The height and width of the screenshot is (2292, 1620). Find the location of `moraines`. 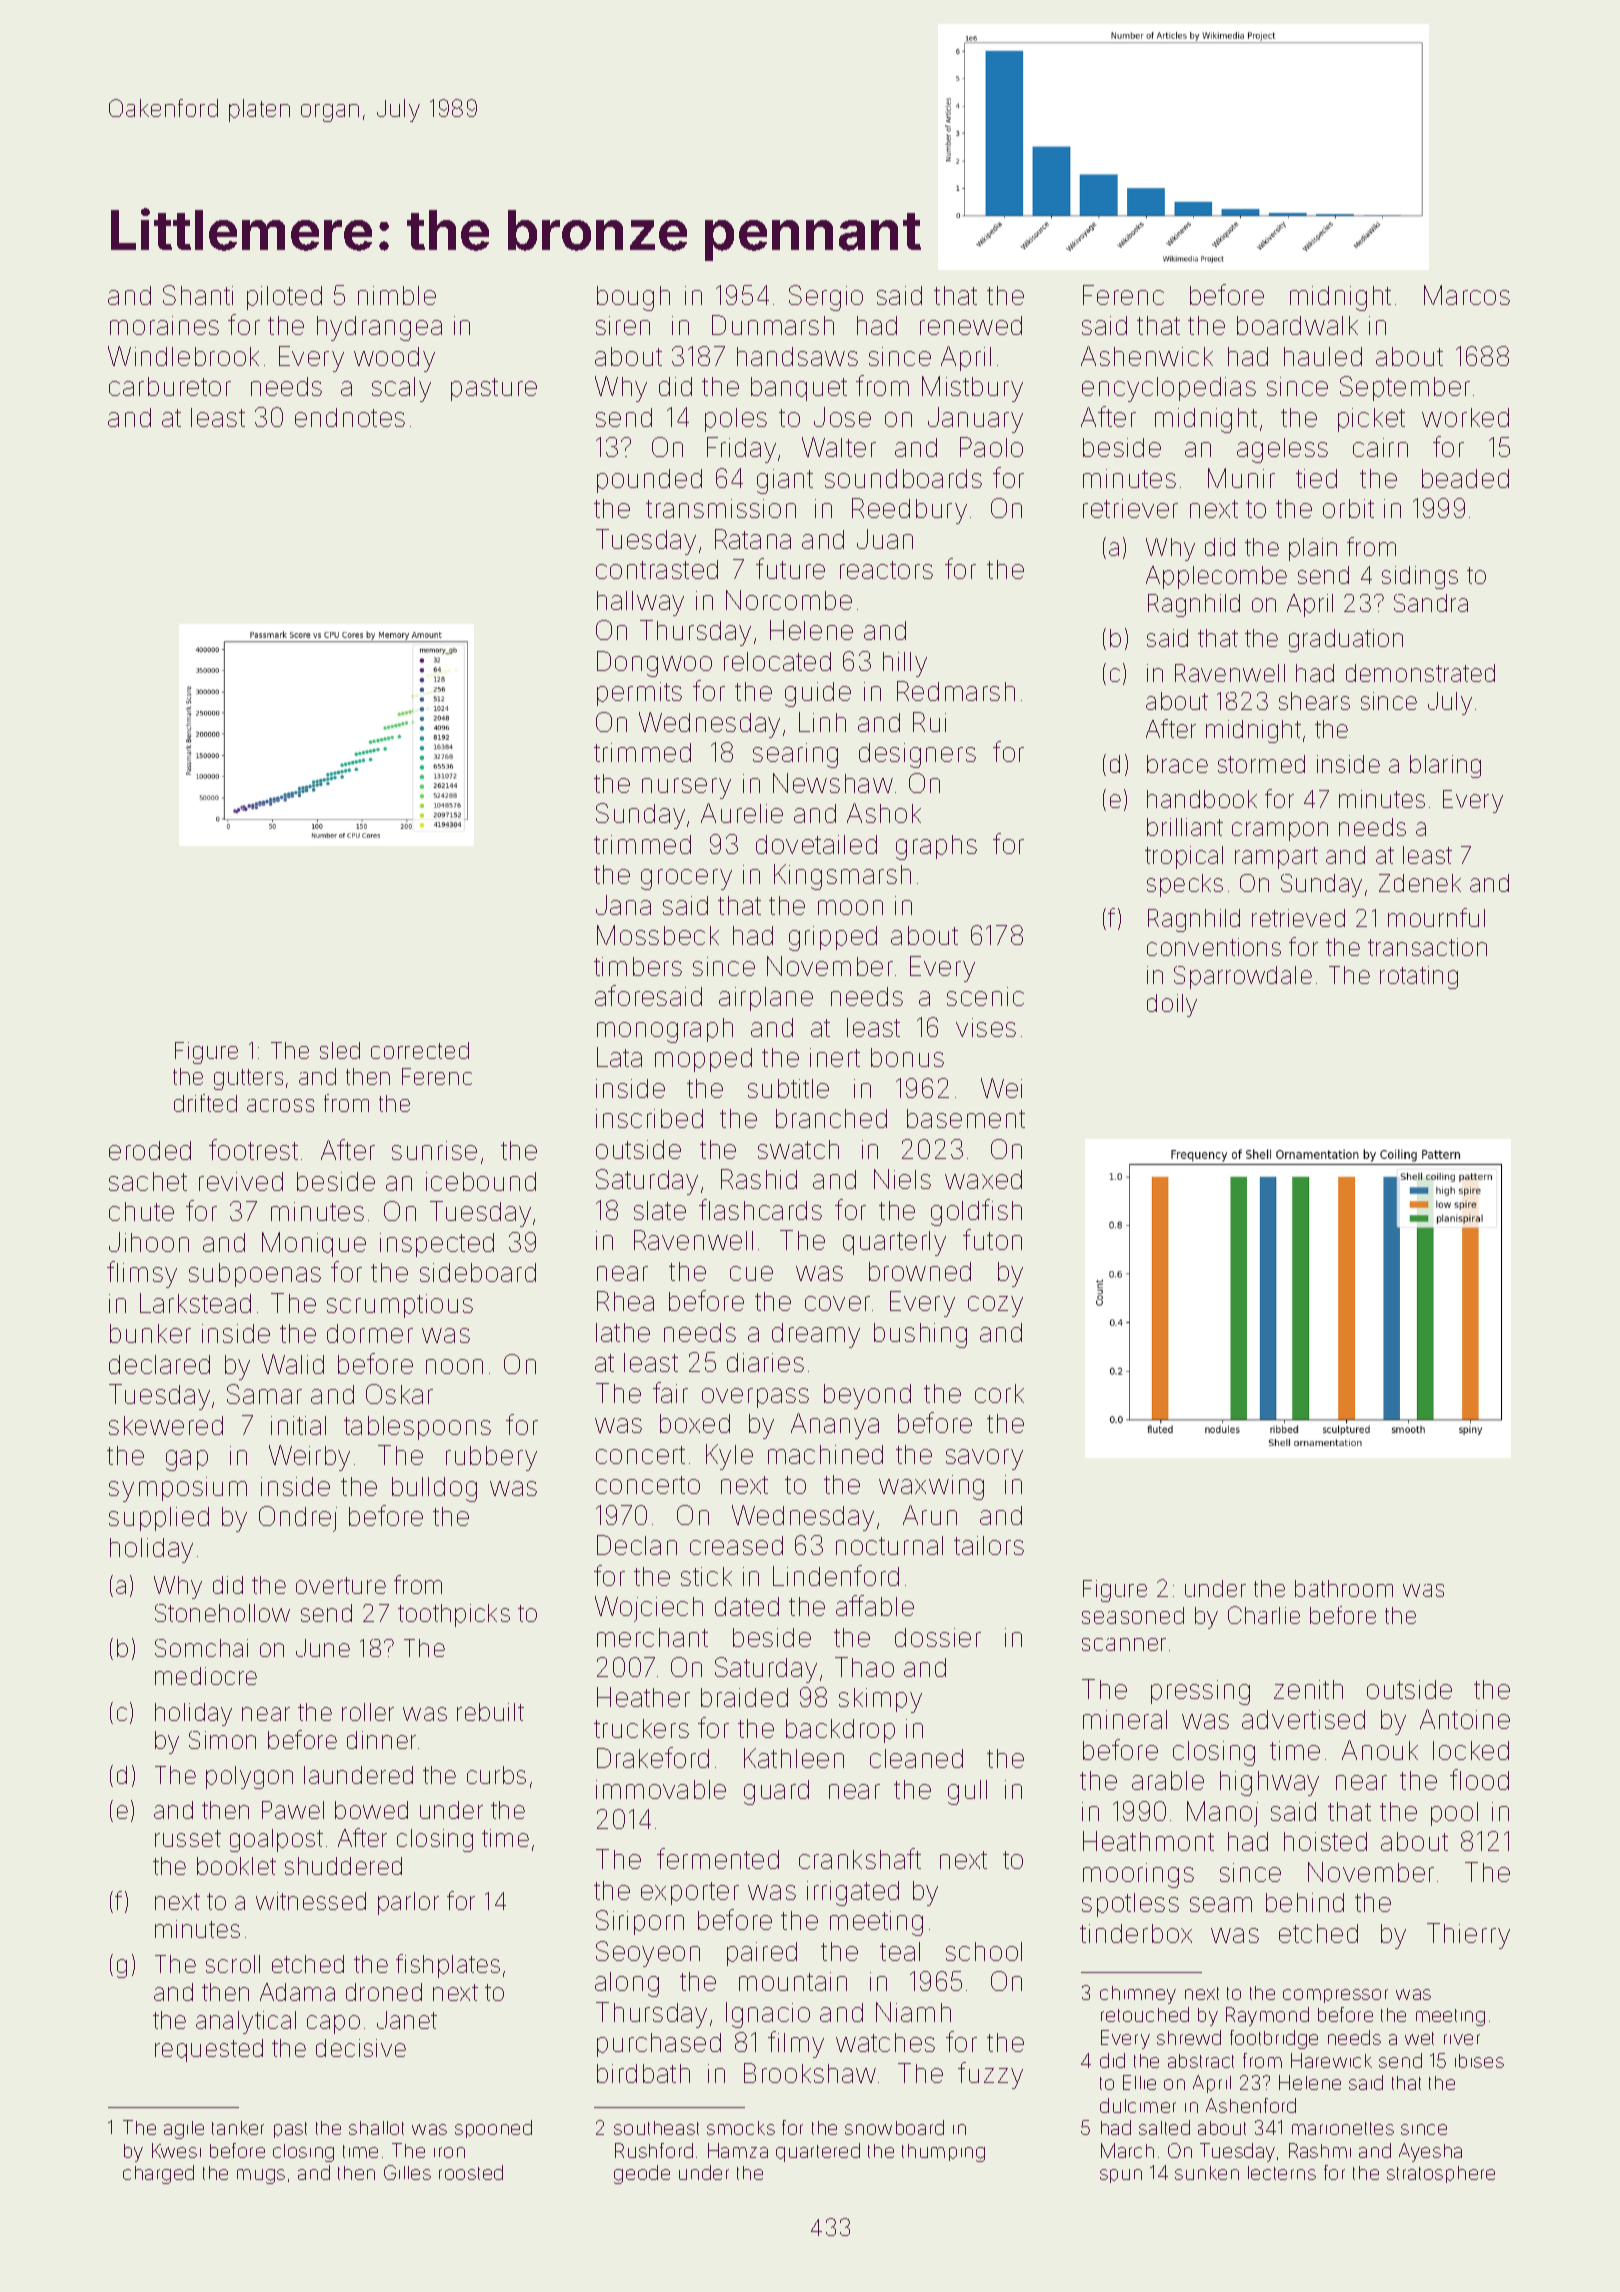

moraines is located at coordinates (164, 325).
